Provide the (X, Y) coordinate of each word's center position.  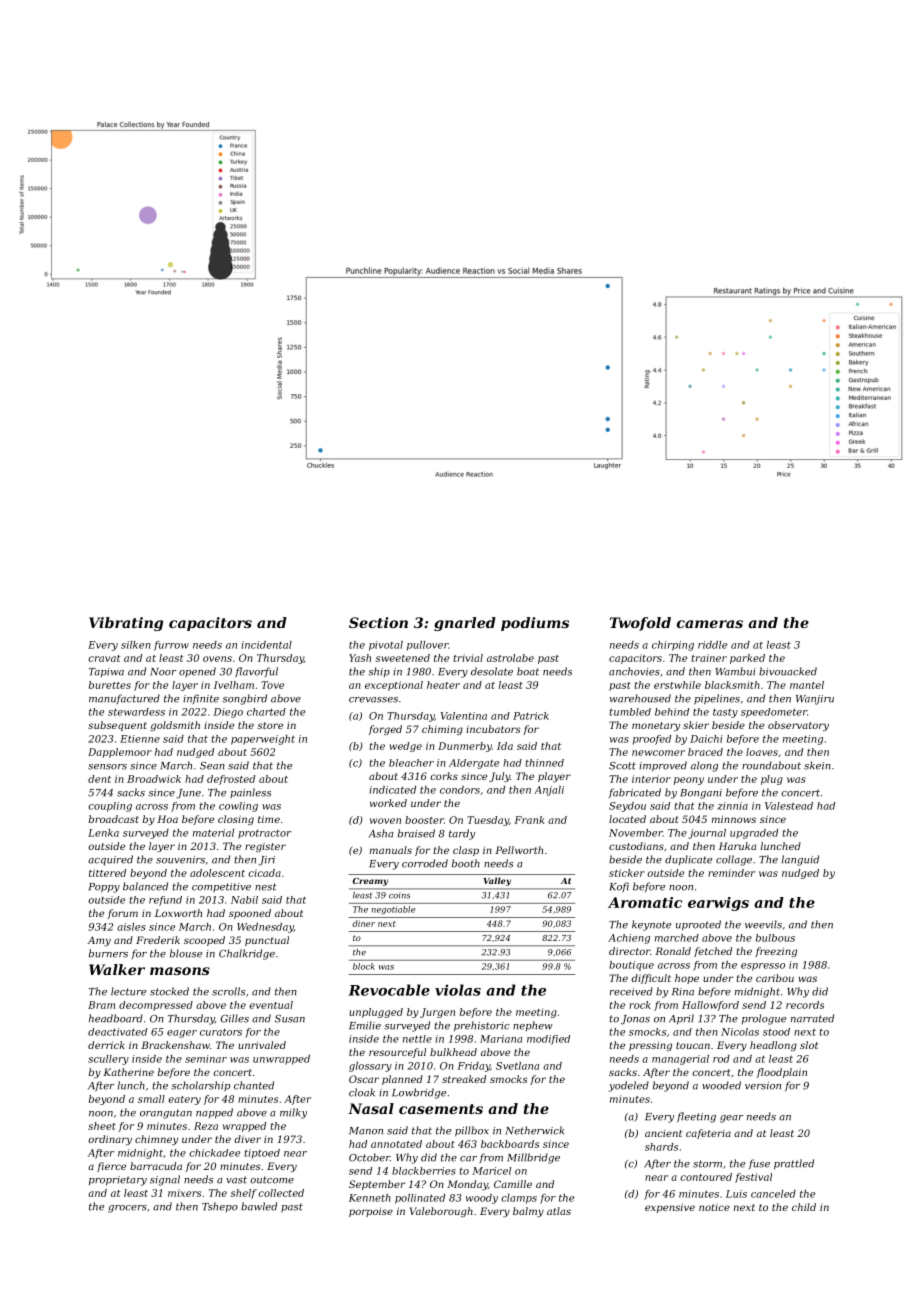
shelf (244, 1194)
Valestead (789, 806)
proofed (652, 740)
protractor (264, 834)
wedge (405, 747)
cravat (104, 658)
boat (528, 671)
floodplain (781, 1073)
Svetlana (517, 1066)
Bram (101, 1005)
